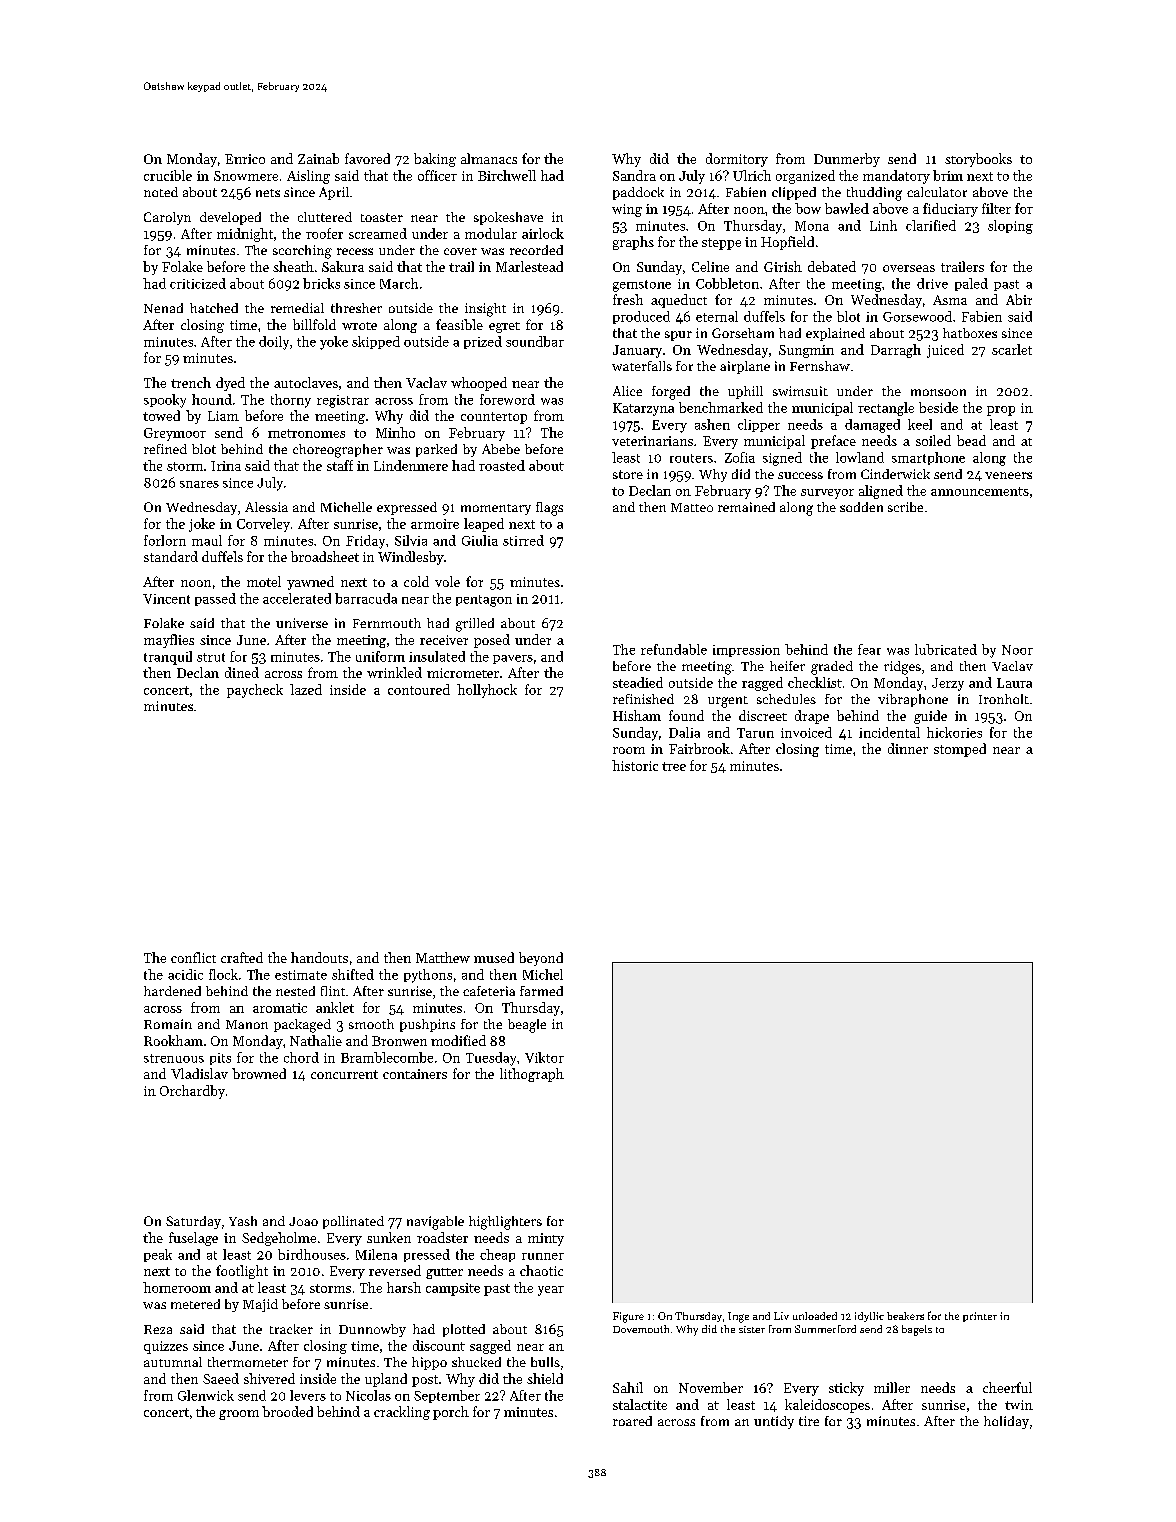 Image resolution: width=1176 pixels, height=1522 pixels. What do you see at coordinates (158, 1329) in the document?
I see `Reza` at bounding box center [158, 1329].
